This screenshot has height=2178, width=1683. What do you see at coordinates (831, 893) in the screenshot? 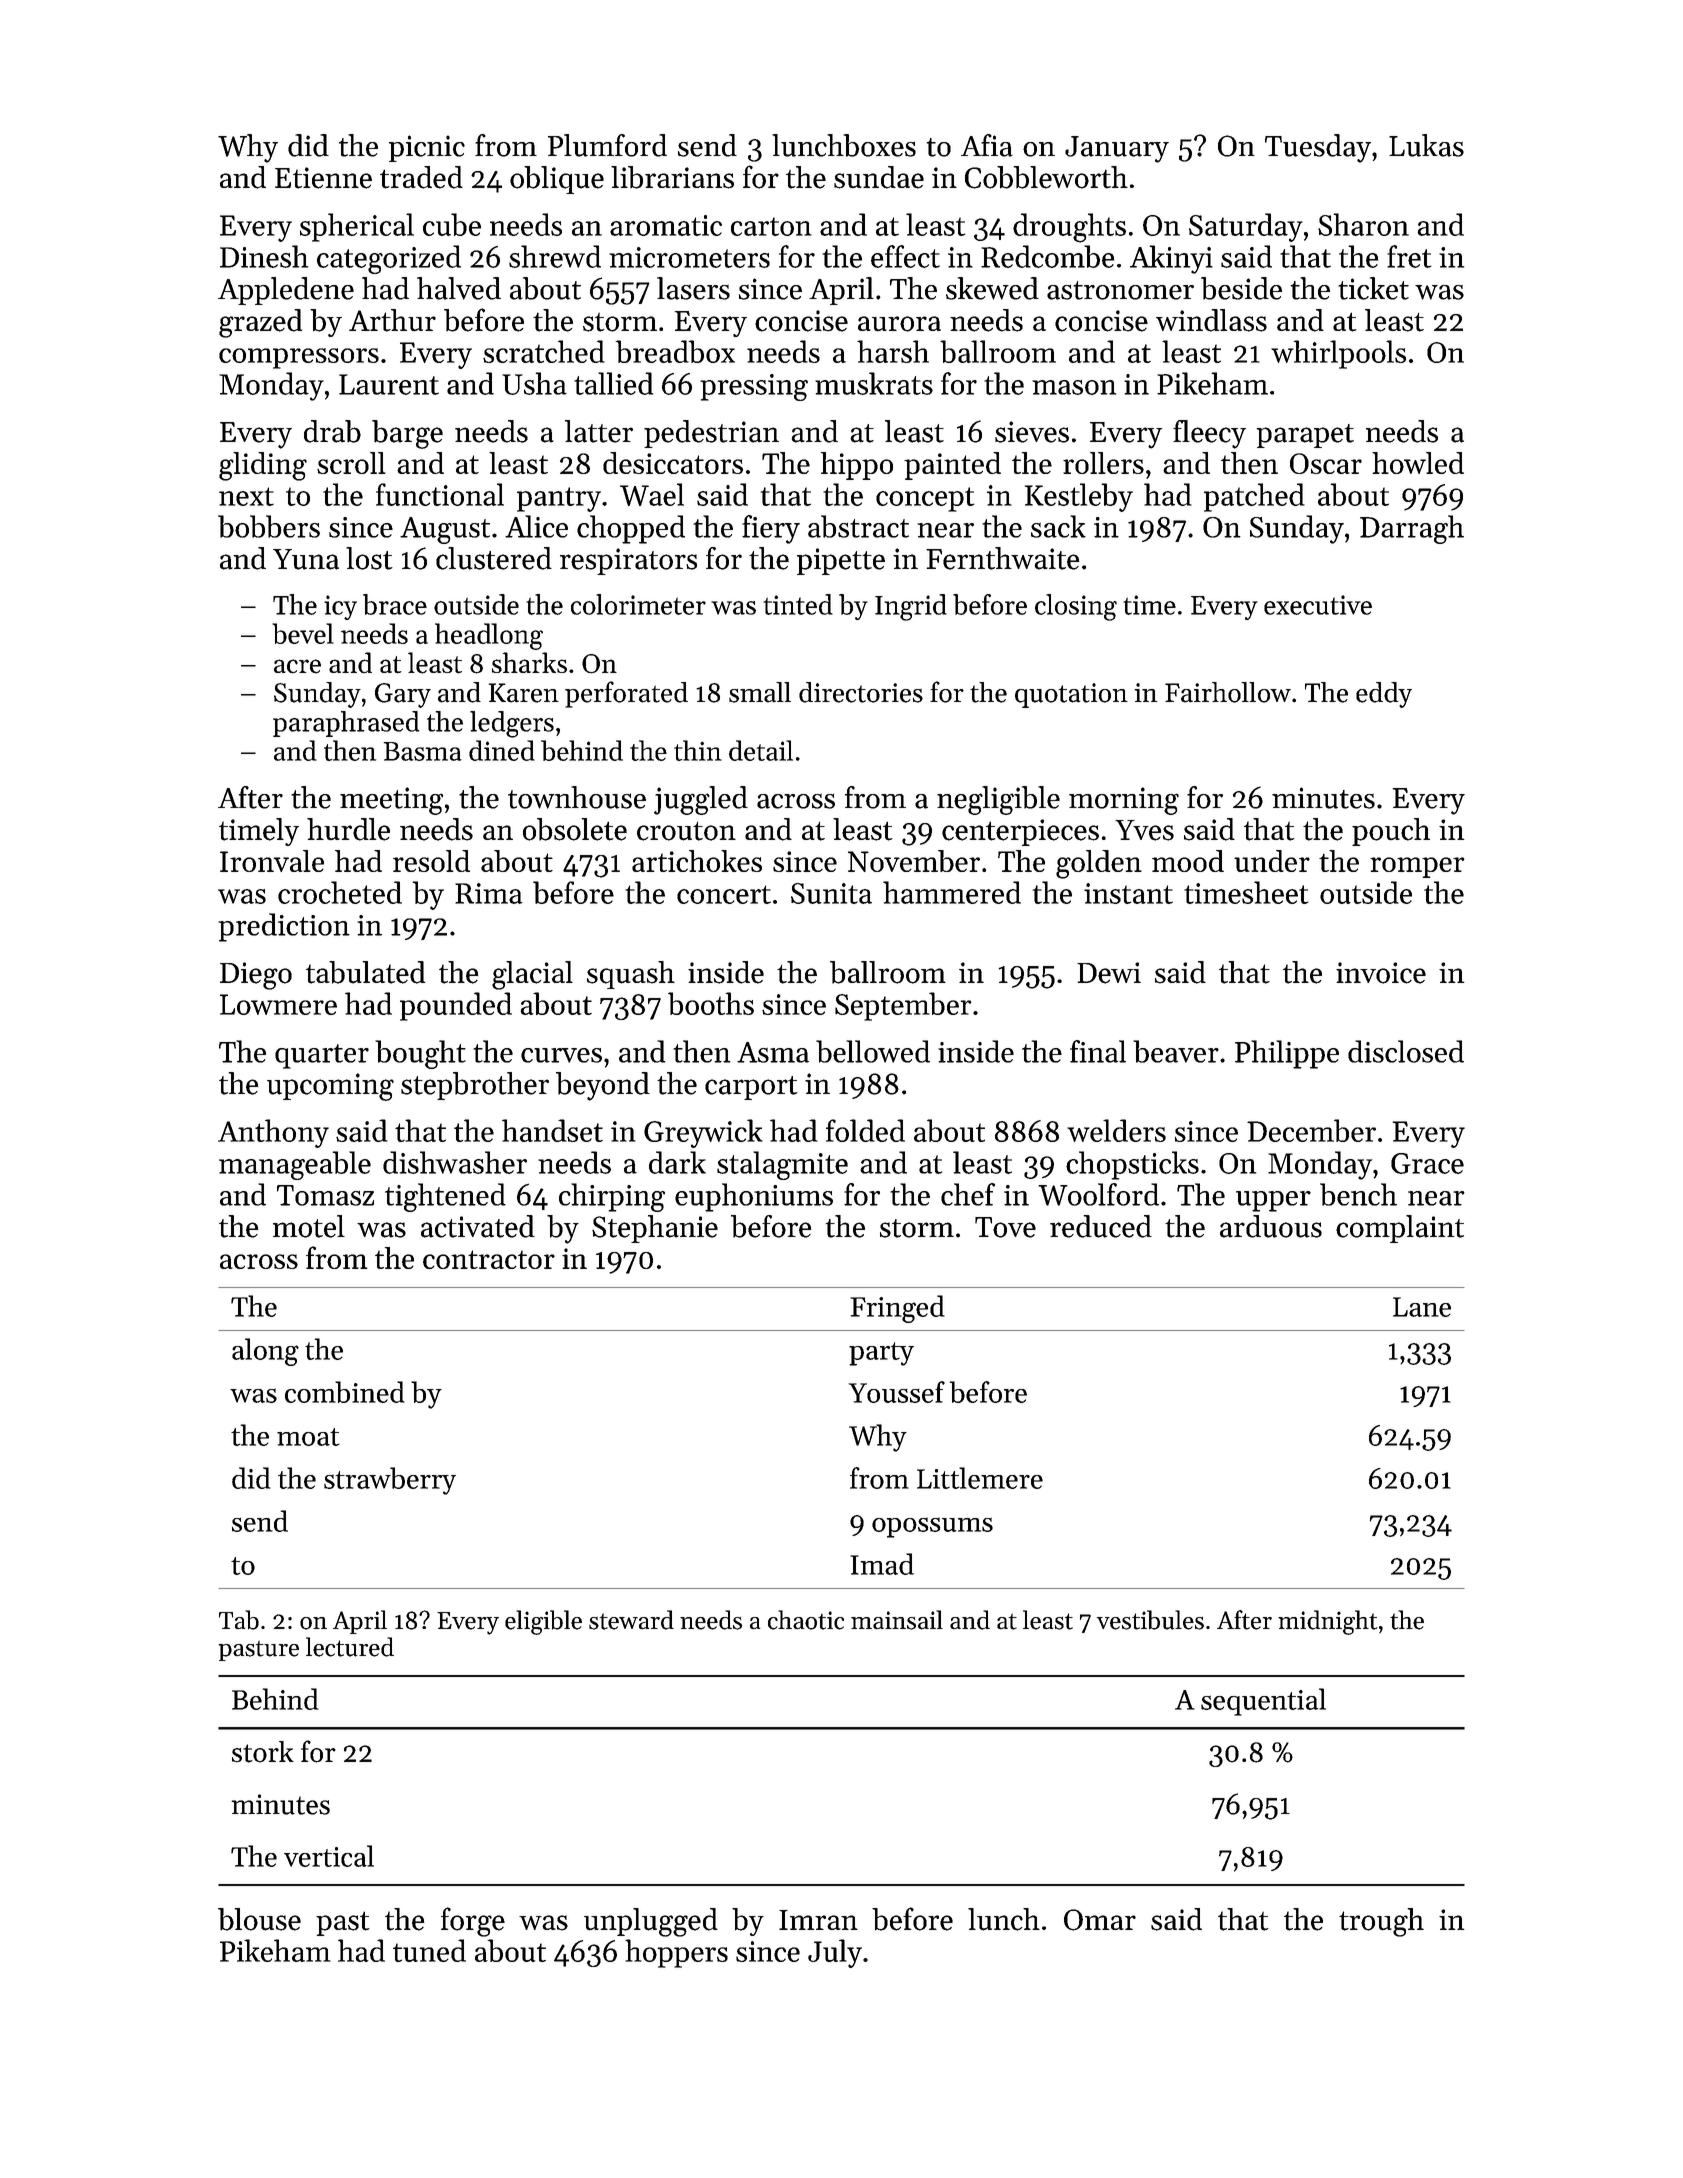
I see `Sunita` at bounding box center [831, 893].
